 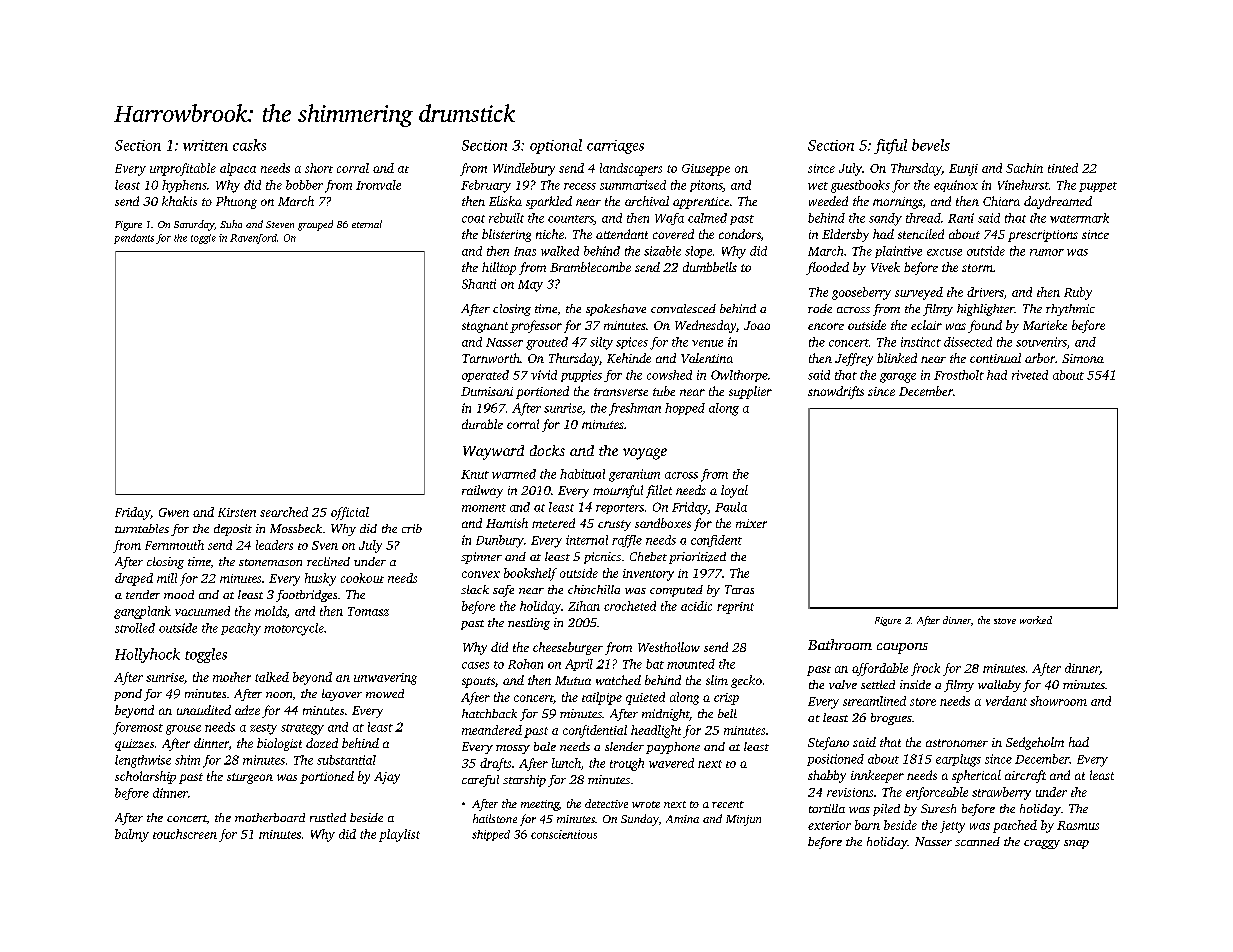 What do you see at coordinates (743, 820) in the image?
I see `Minjun` at bounding box center [743, 820].
